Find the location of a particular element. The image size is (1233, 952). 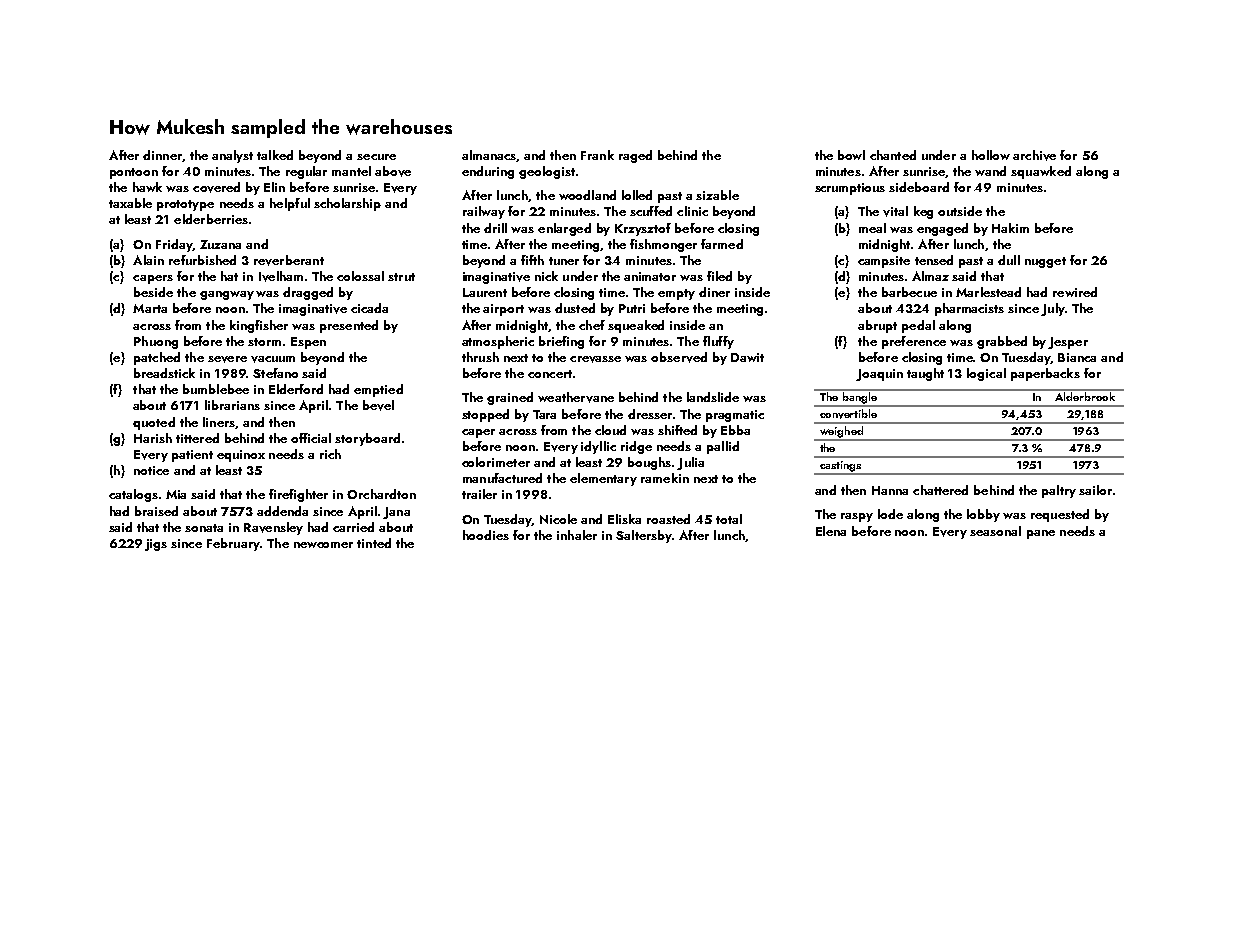

Putri is located at coordinates (632, 308).
